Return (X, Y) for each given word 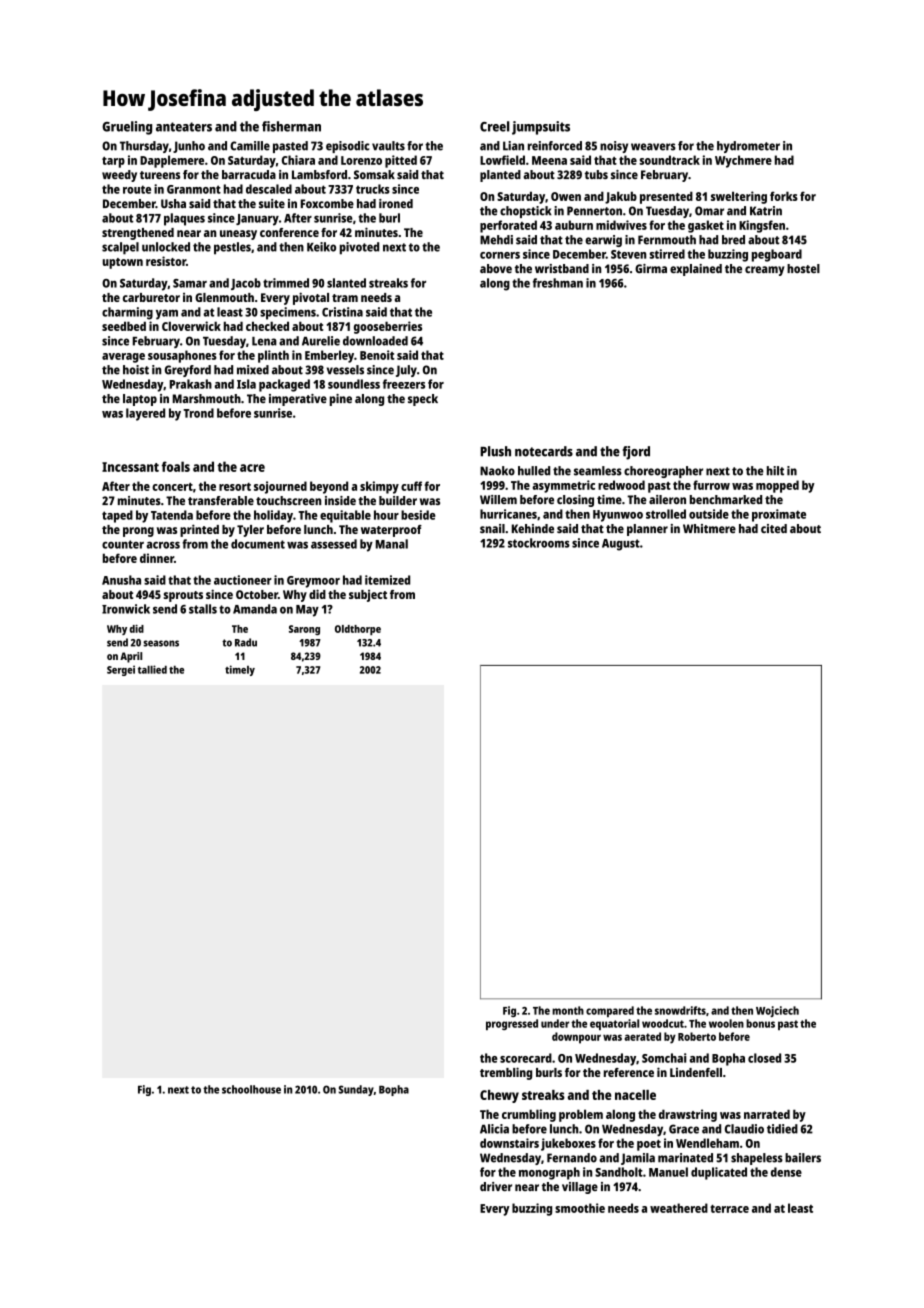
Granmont (194, 189)
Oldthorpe (358, 630)
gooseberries (388, 327)
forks (784, 196)
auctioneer (243, 580)
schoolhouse (251, 1089)
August (621, 545)
